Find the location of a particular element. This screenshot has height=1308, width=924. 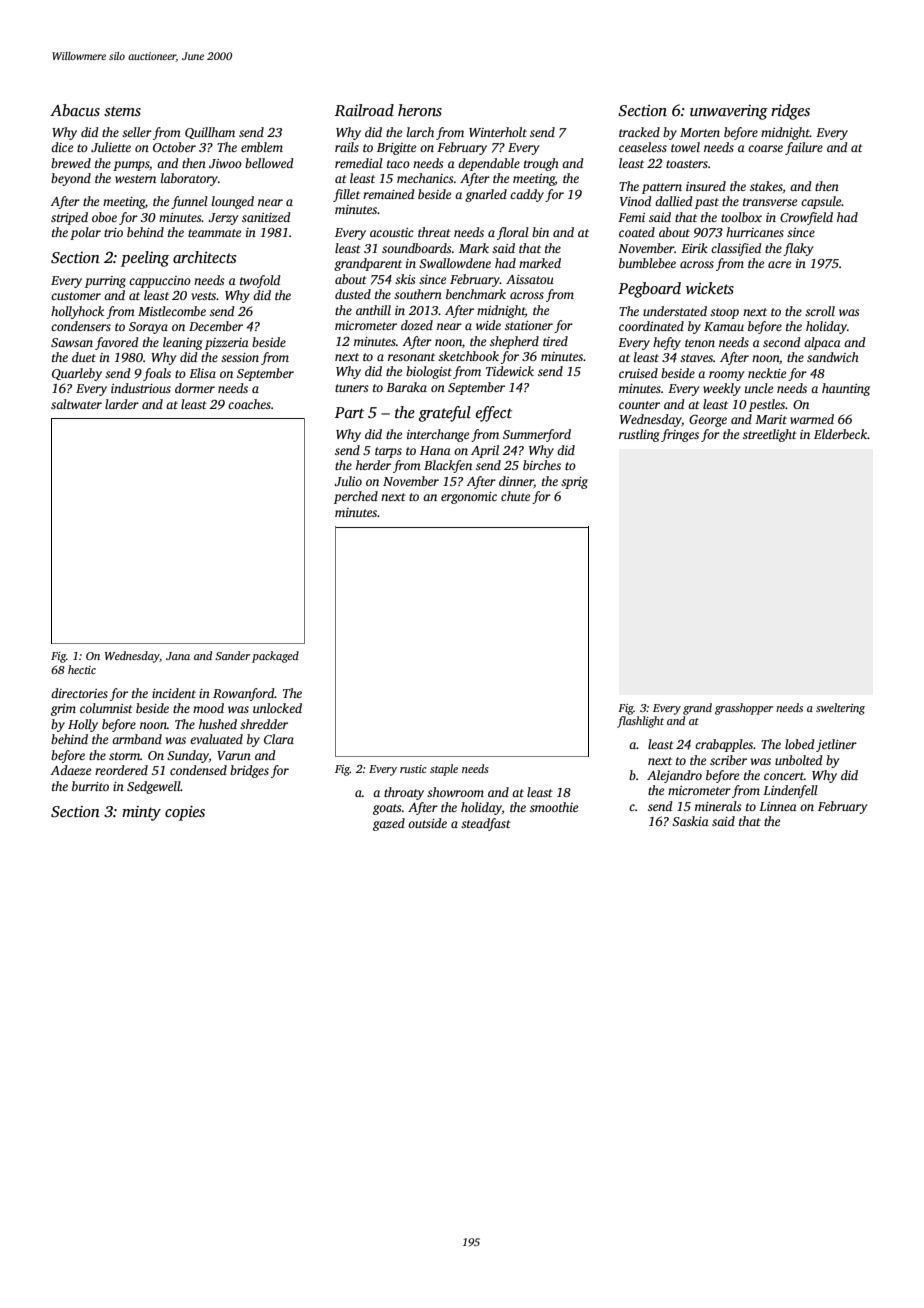

gazed is located at coordinates (389, 824).
